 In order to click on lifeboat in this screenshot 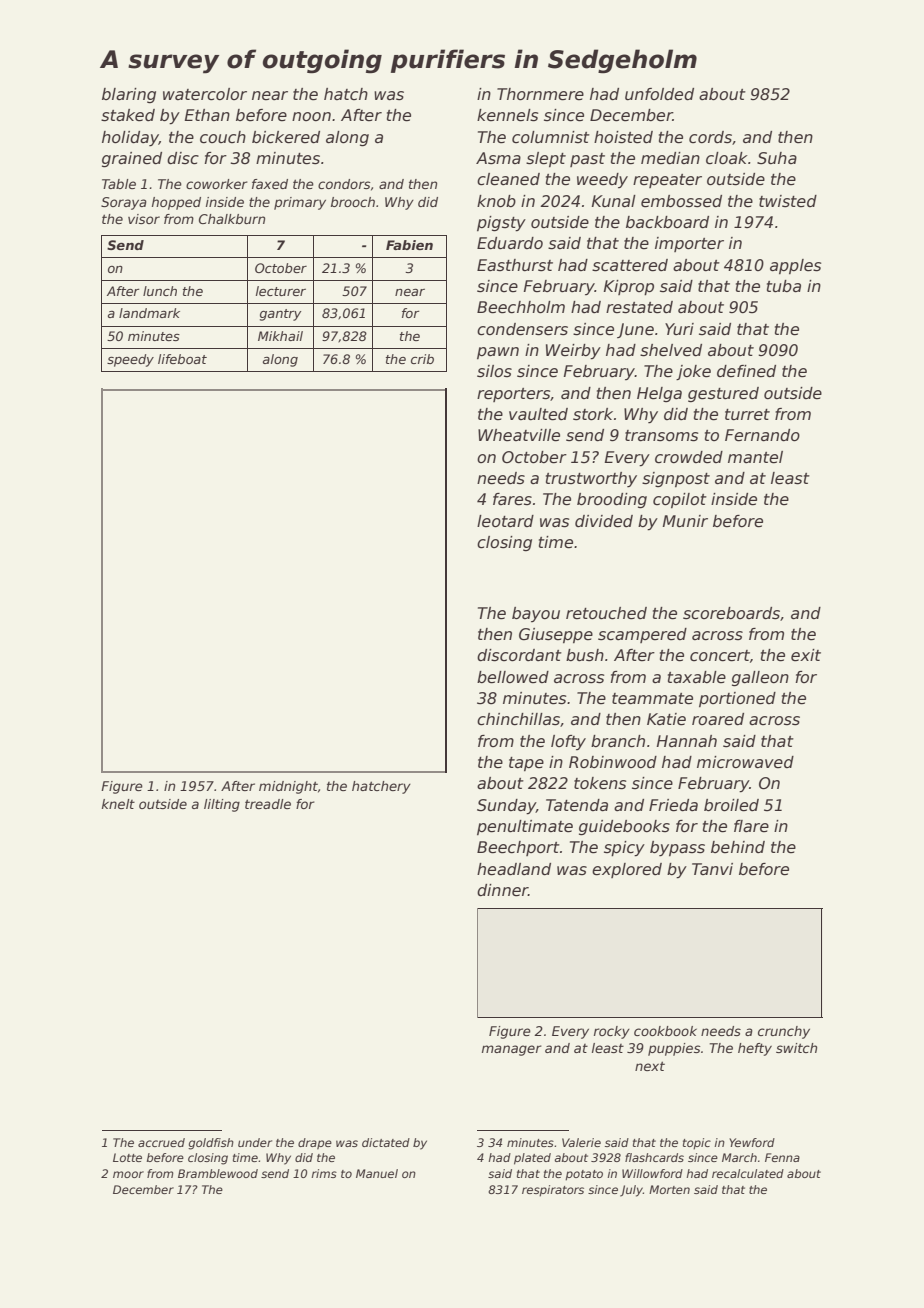, I will do `click(182, 359)`.
